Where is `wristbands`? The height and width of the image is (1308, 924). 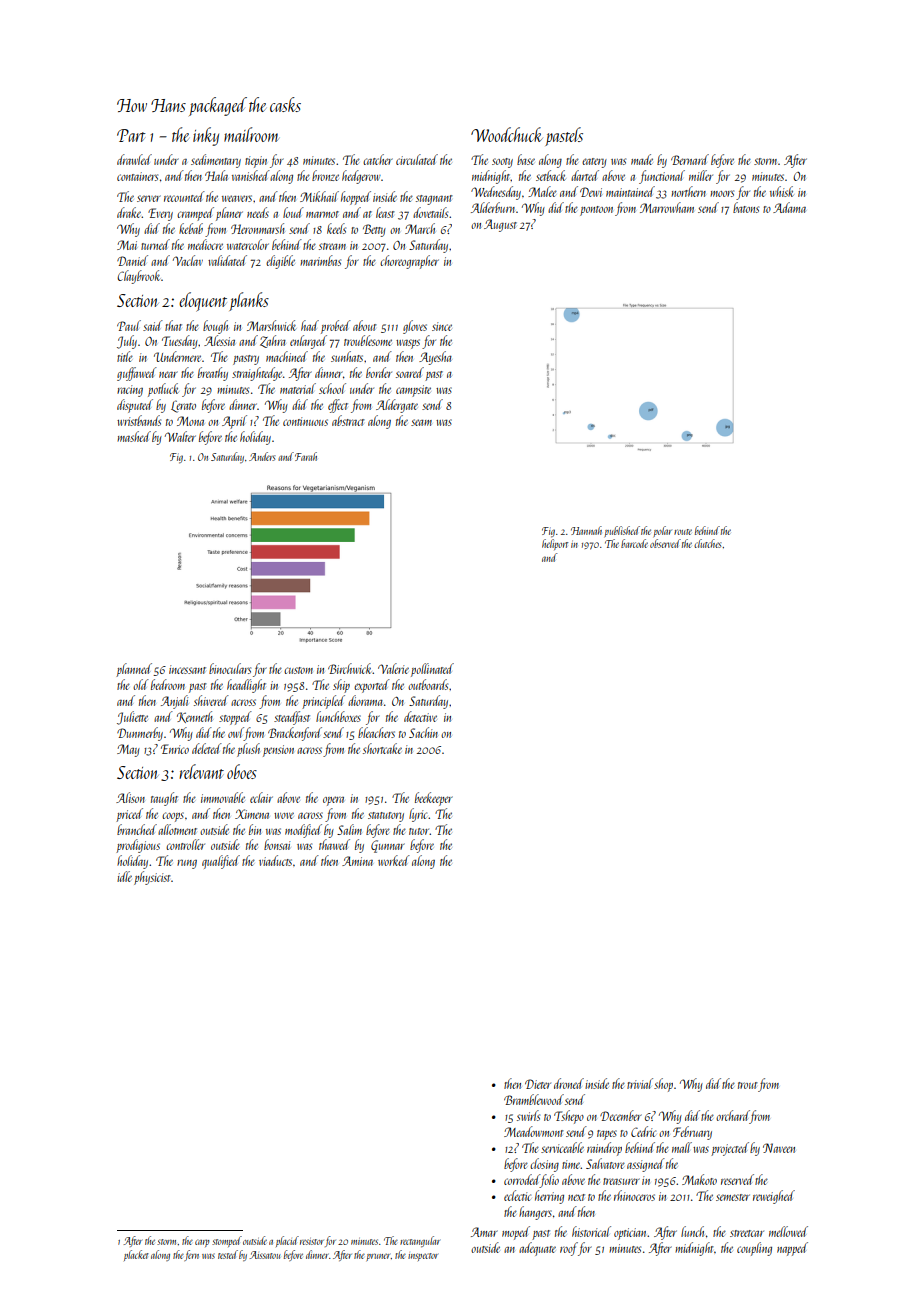 wristbands is located at coordinates (139, 420).
